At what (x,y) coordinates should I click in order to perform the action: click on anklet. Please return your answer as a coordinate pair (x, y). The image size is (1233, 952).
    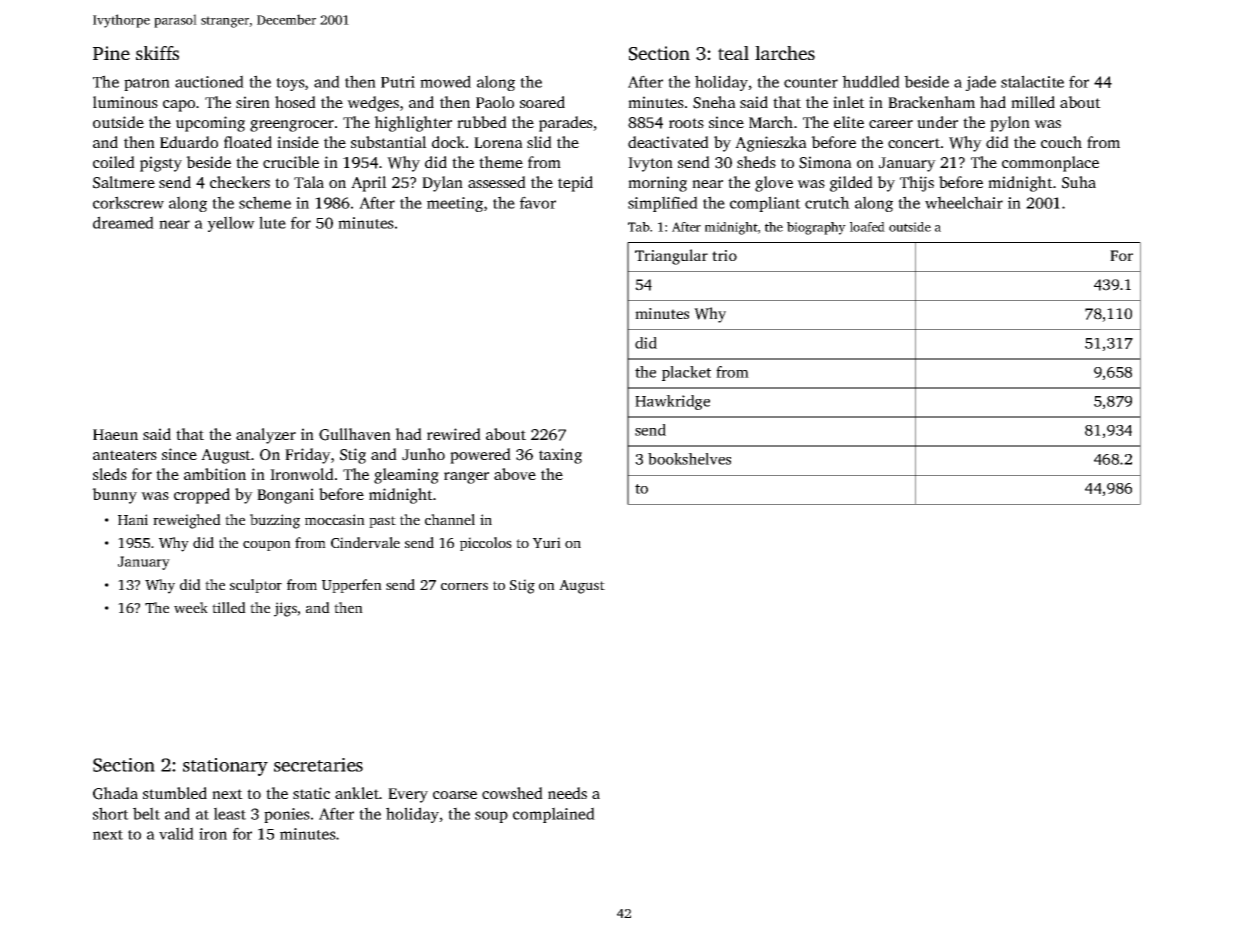
    Looking at the image, I should click on (357, 793).
